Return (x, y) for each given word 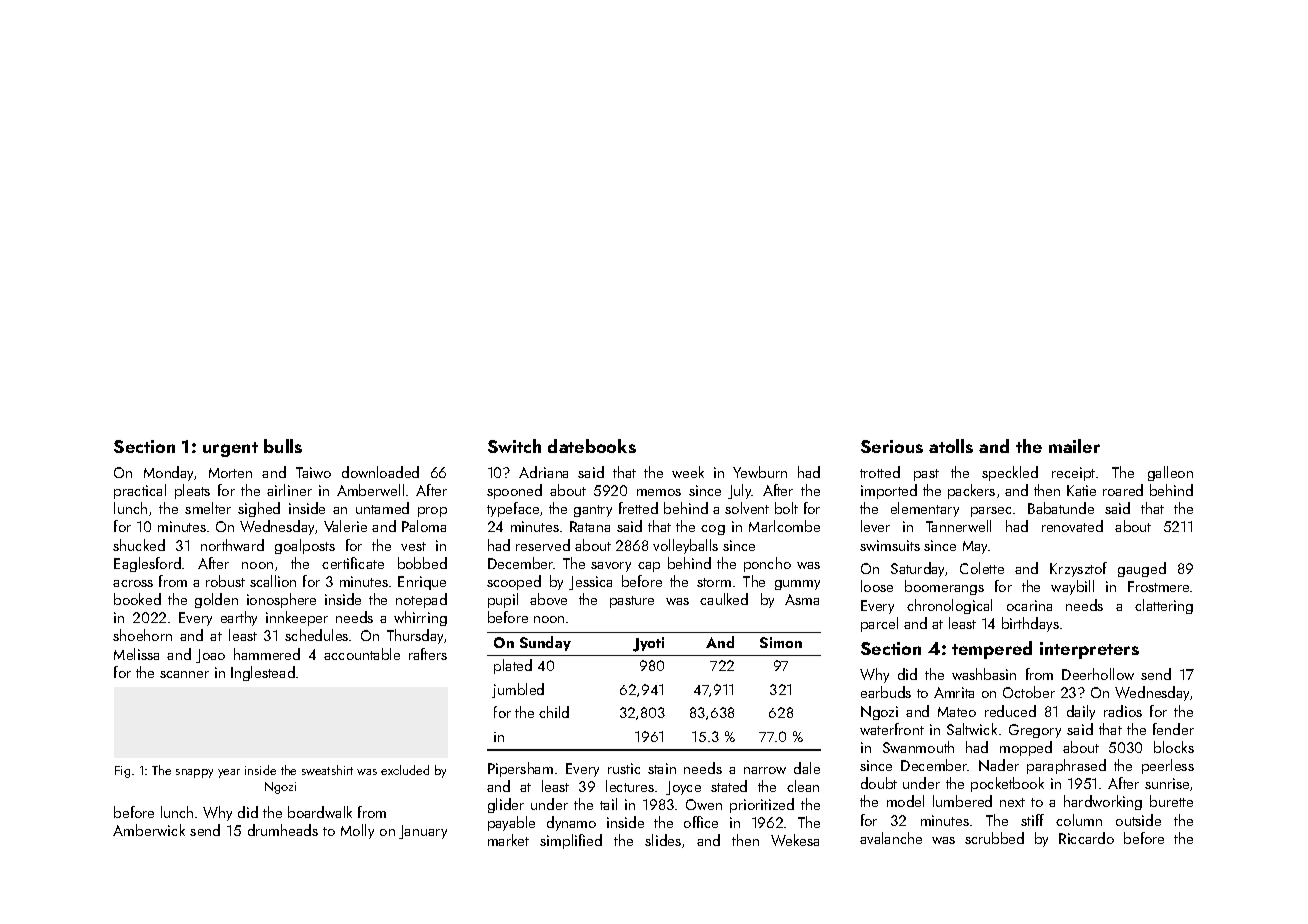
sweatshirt (327, 770)
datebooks (592, 446)
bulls (283, 446)
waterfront (892, 729)
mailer (1074, 446)
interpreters (1089, 650)
